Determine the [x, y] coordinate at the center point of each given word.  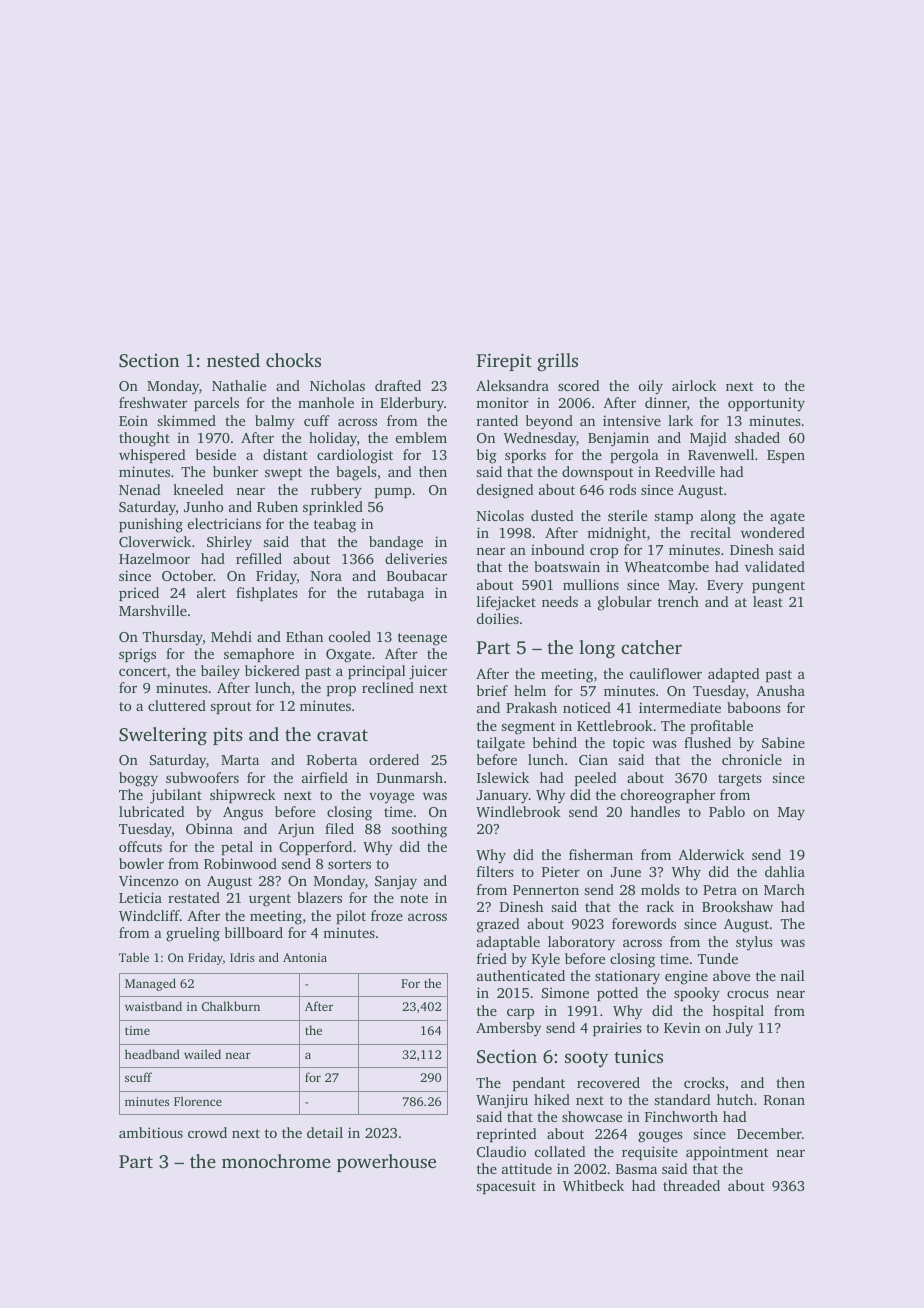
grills [557, 362]
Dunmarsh [410, 777]
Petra [720, 890]
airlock [694, 385]
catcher [651, 647]
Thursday [172, 638]
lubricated [152, 811]
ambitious [151, 1132]
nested [233, 360]
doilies [498, 618]
